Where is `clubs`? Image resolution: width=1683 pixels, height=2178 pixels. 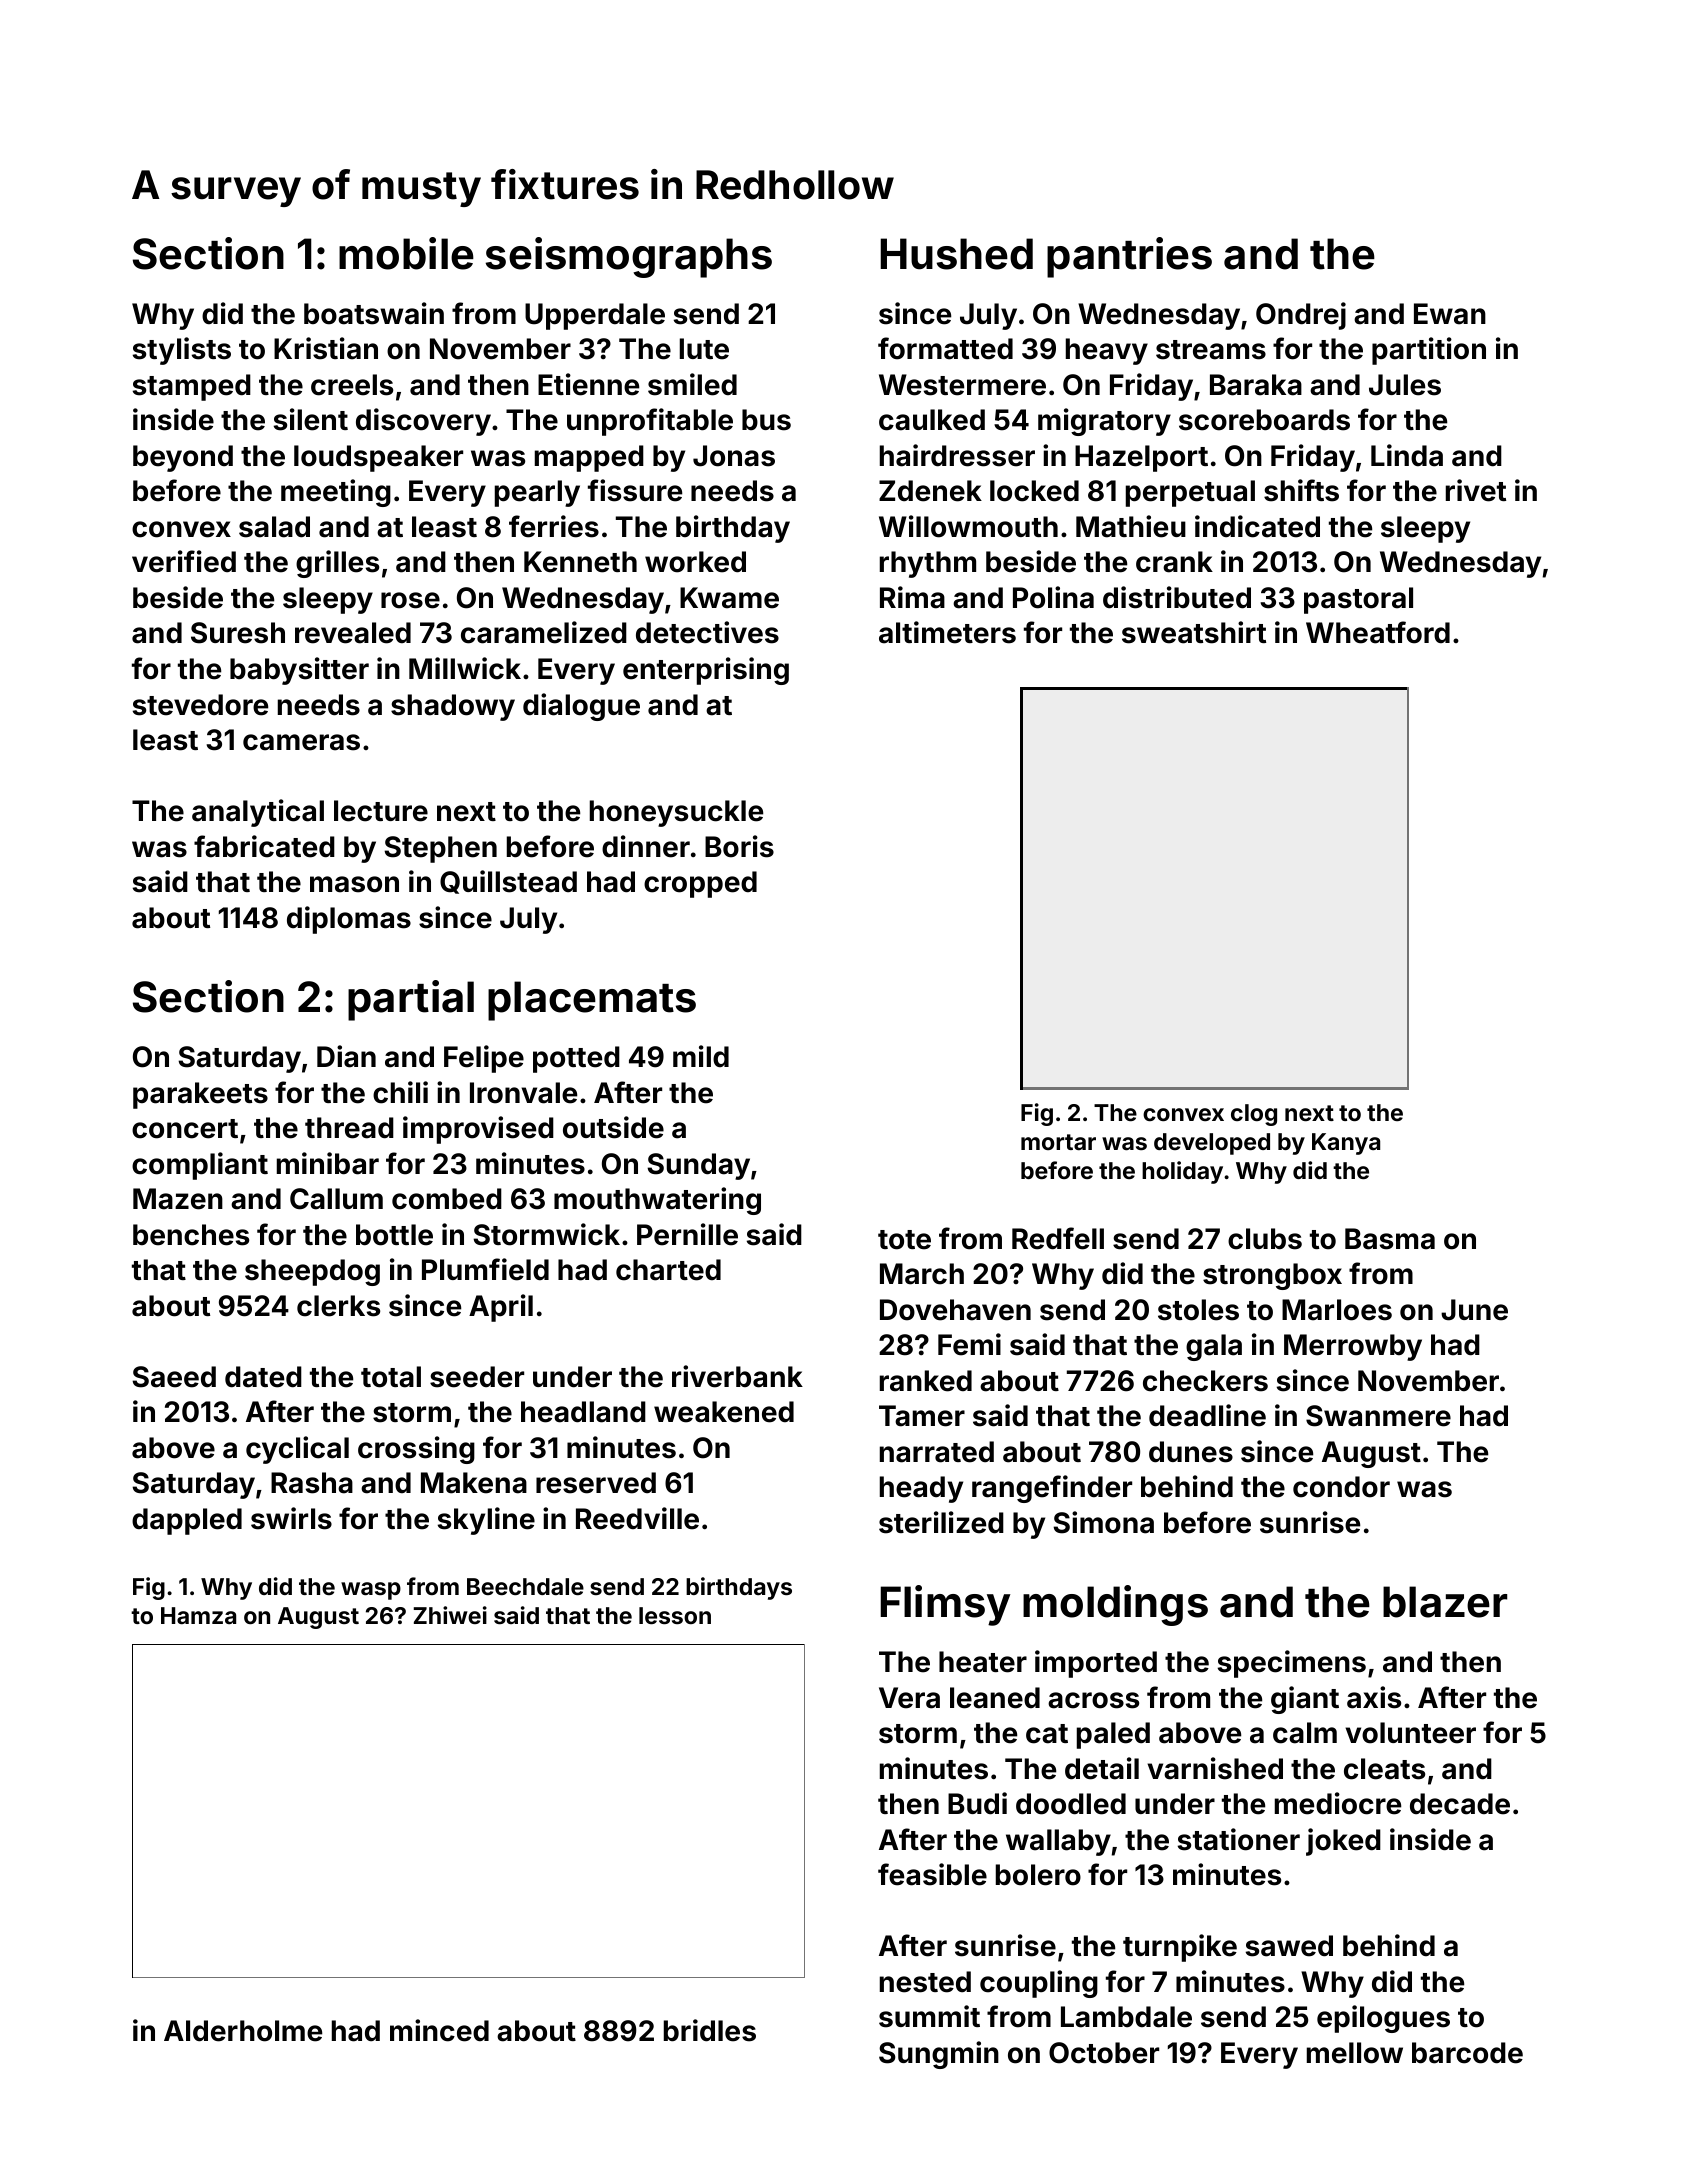 clubs is located at coordinates (1265, 1239).
